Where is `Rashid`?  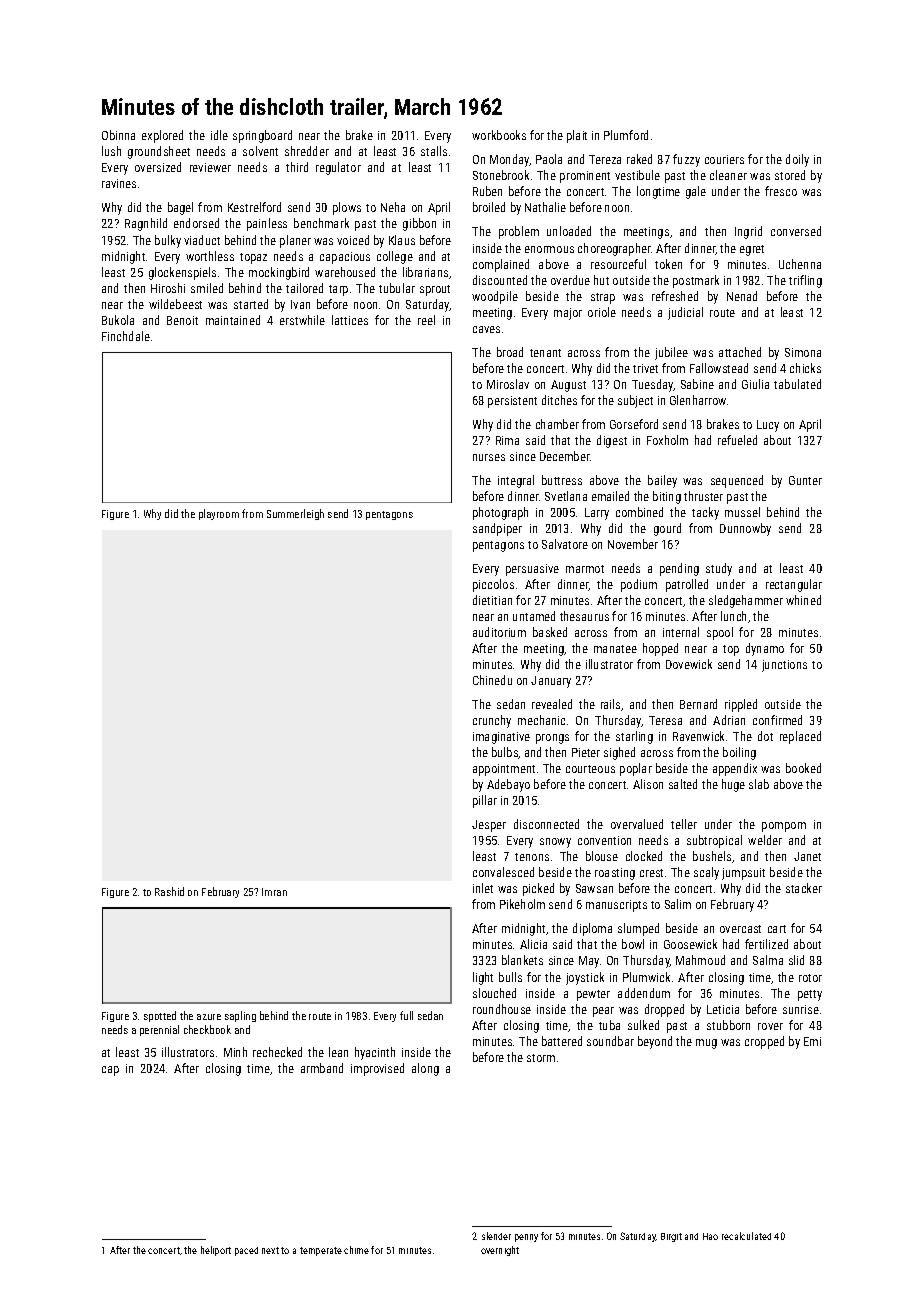 Rashid is located at coordinates (169, 891).
